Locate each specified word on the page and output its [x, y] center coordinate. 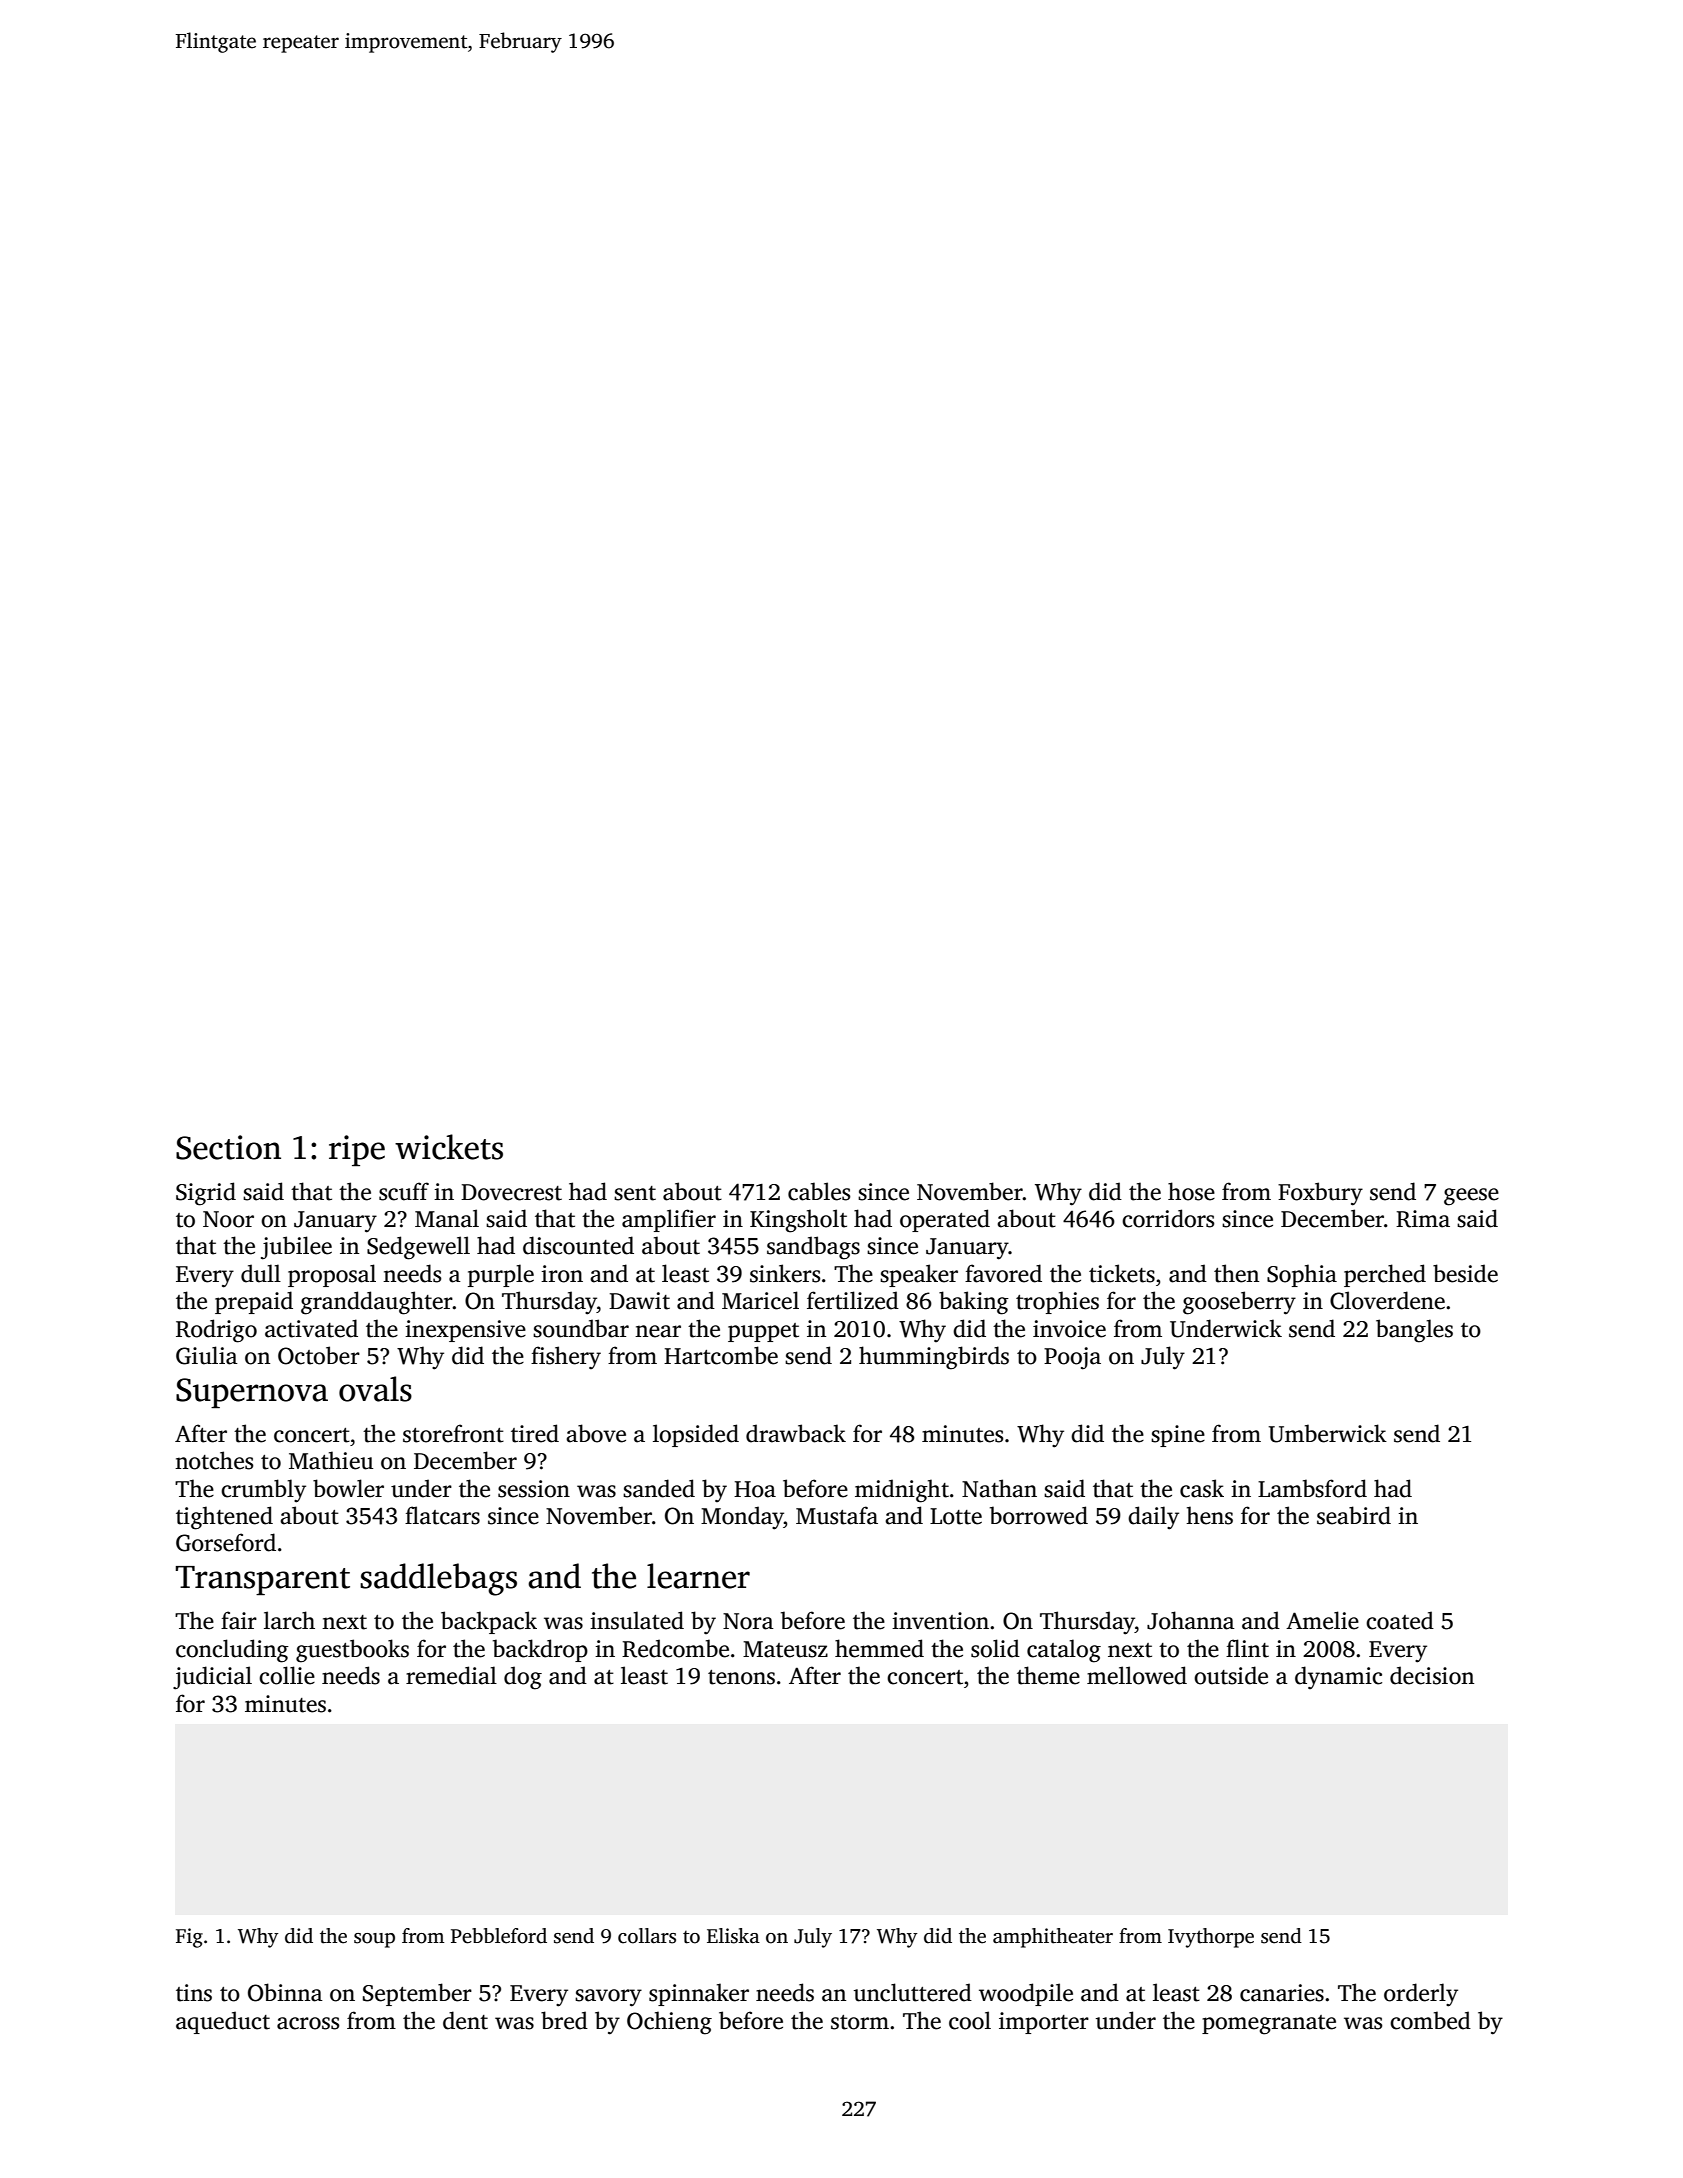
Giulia [207, 1355]
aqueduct [223, 2022]
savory [608, 1998]
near [658, 1331]
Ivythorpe [1211, 1938]
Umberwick [1328, 1433]
